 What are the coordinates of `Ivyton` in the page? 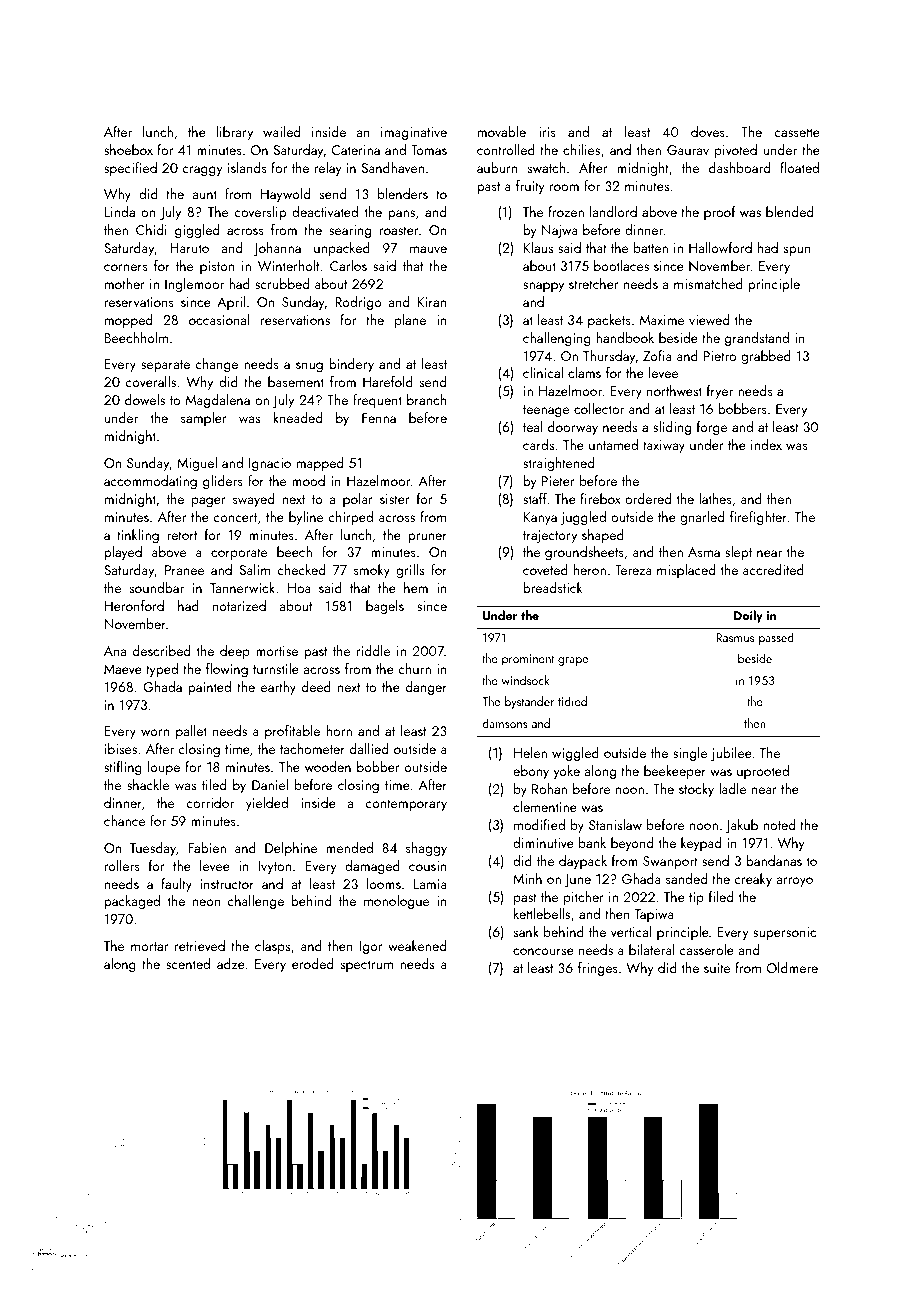 It's located at (274, 867).
